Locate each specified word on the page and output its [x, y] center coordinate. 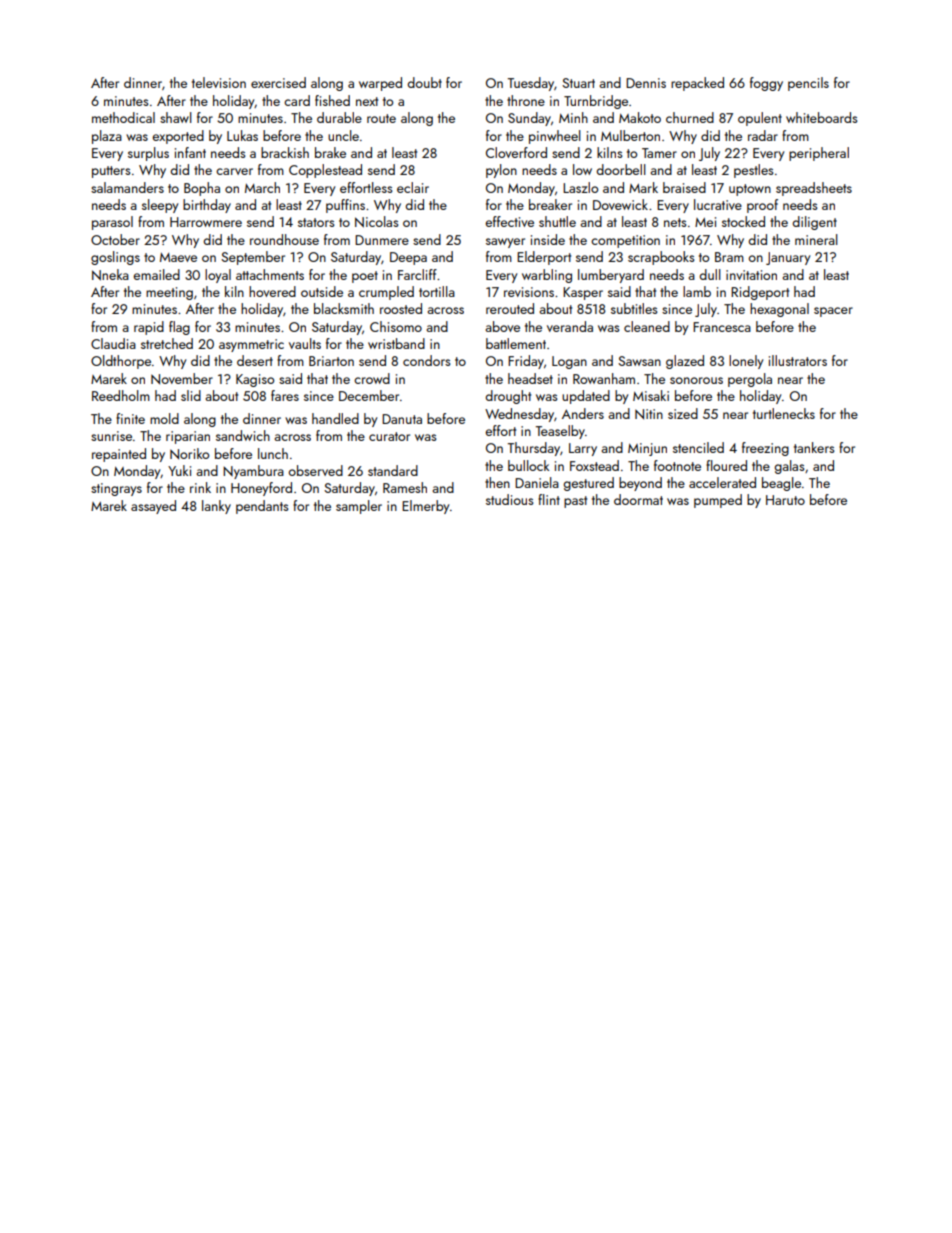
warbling [547, 276]
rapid [149, 328]
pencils [808, 84]
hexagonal [779, 310]
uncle [343, 135]
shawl [176, 117]
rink [200, 487]
